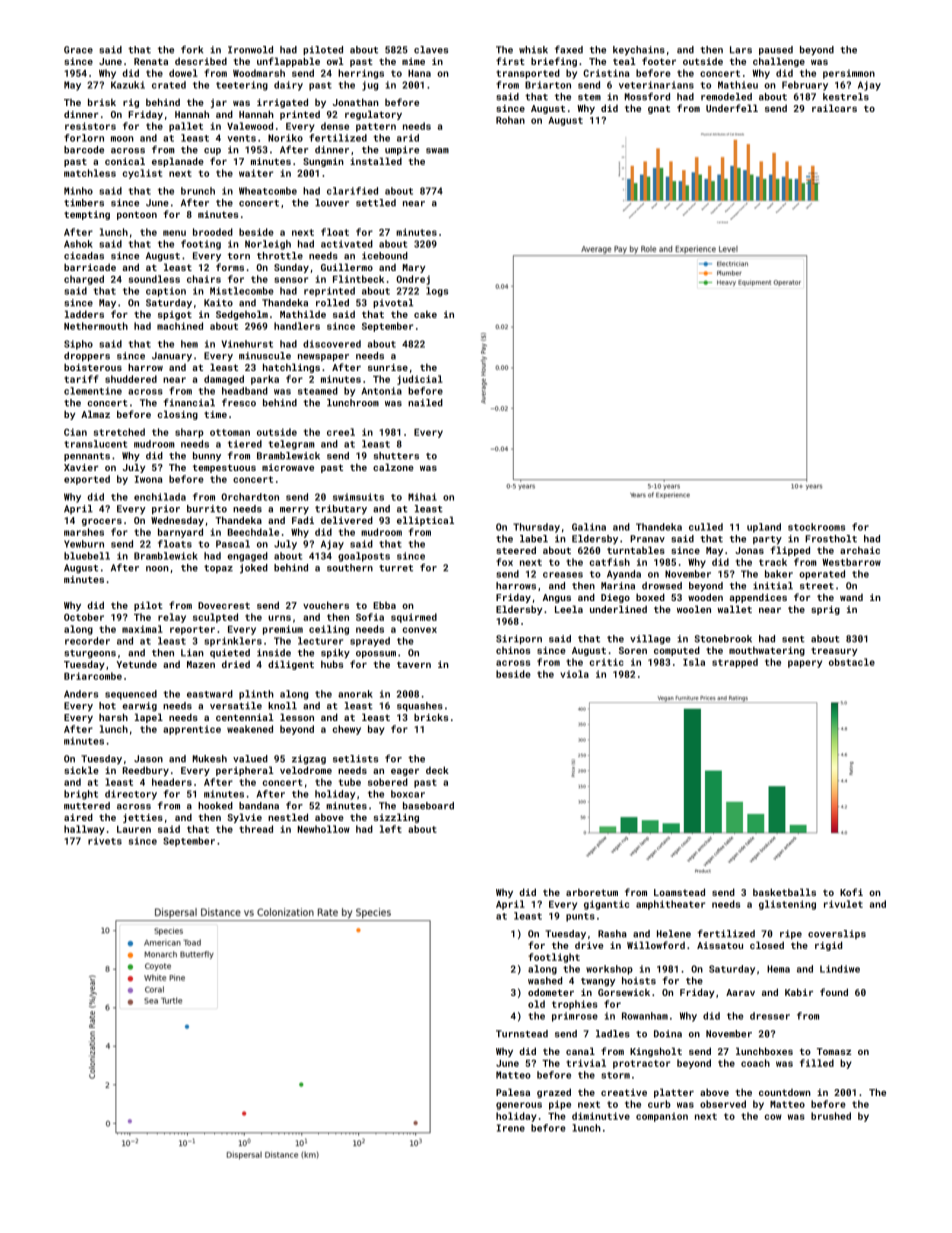  Describe the element at coordinates (78, 50) in the screenshot. I see `Grace` at that location.
